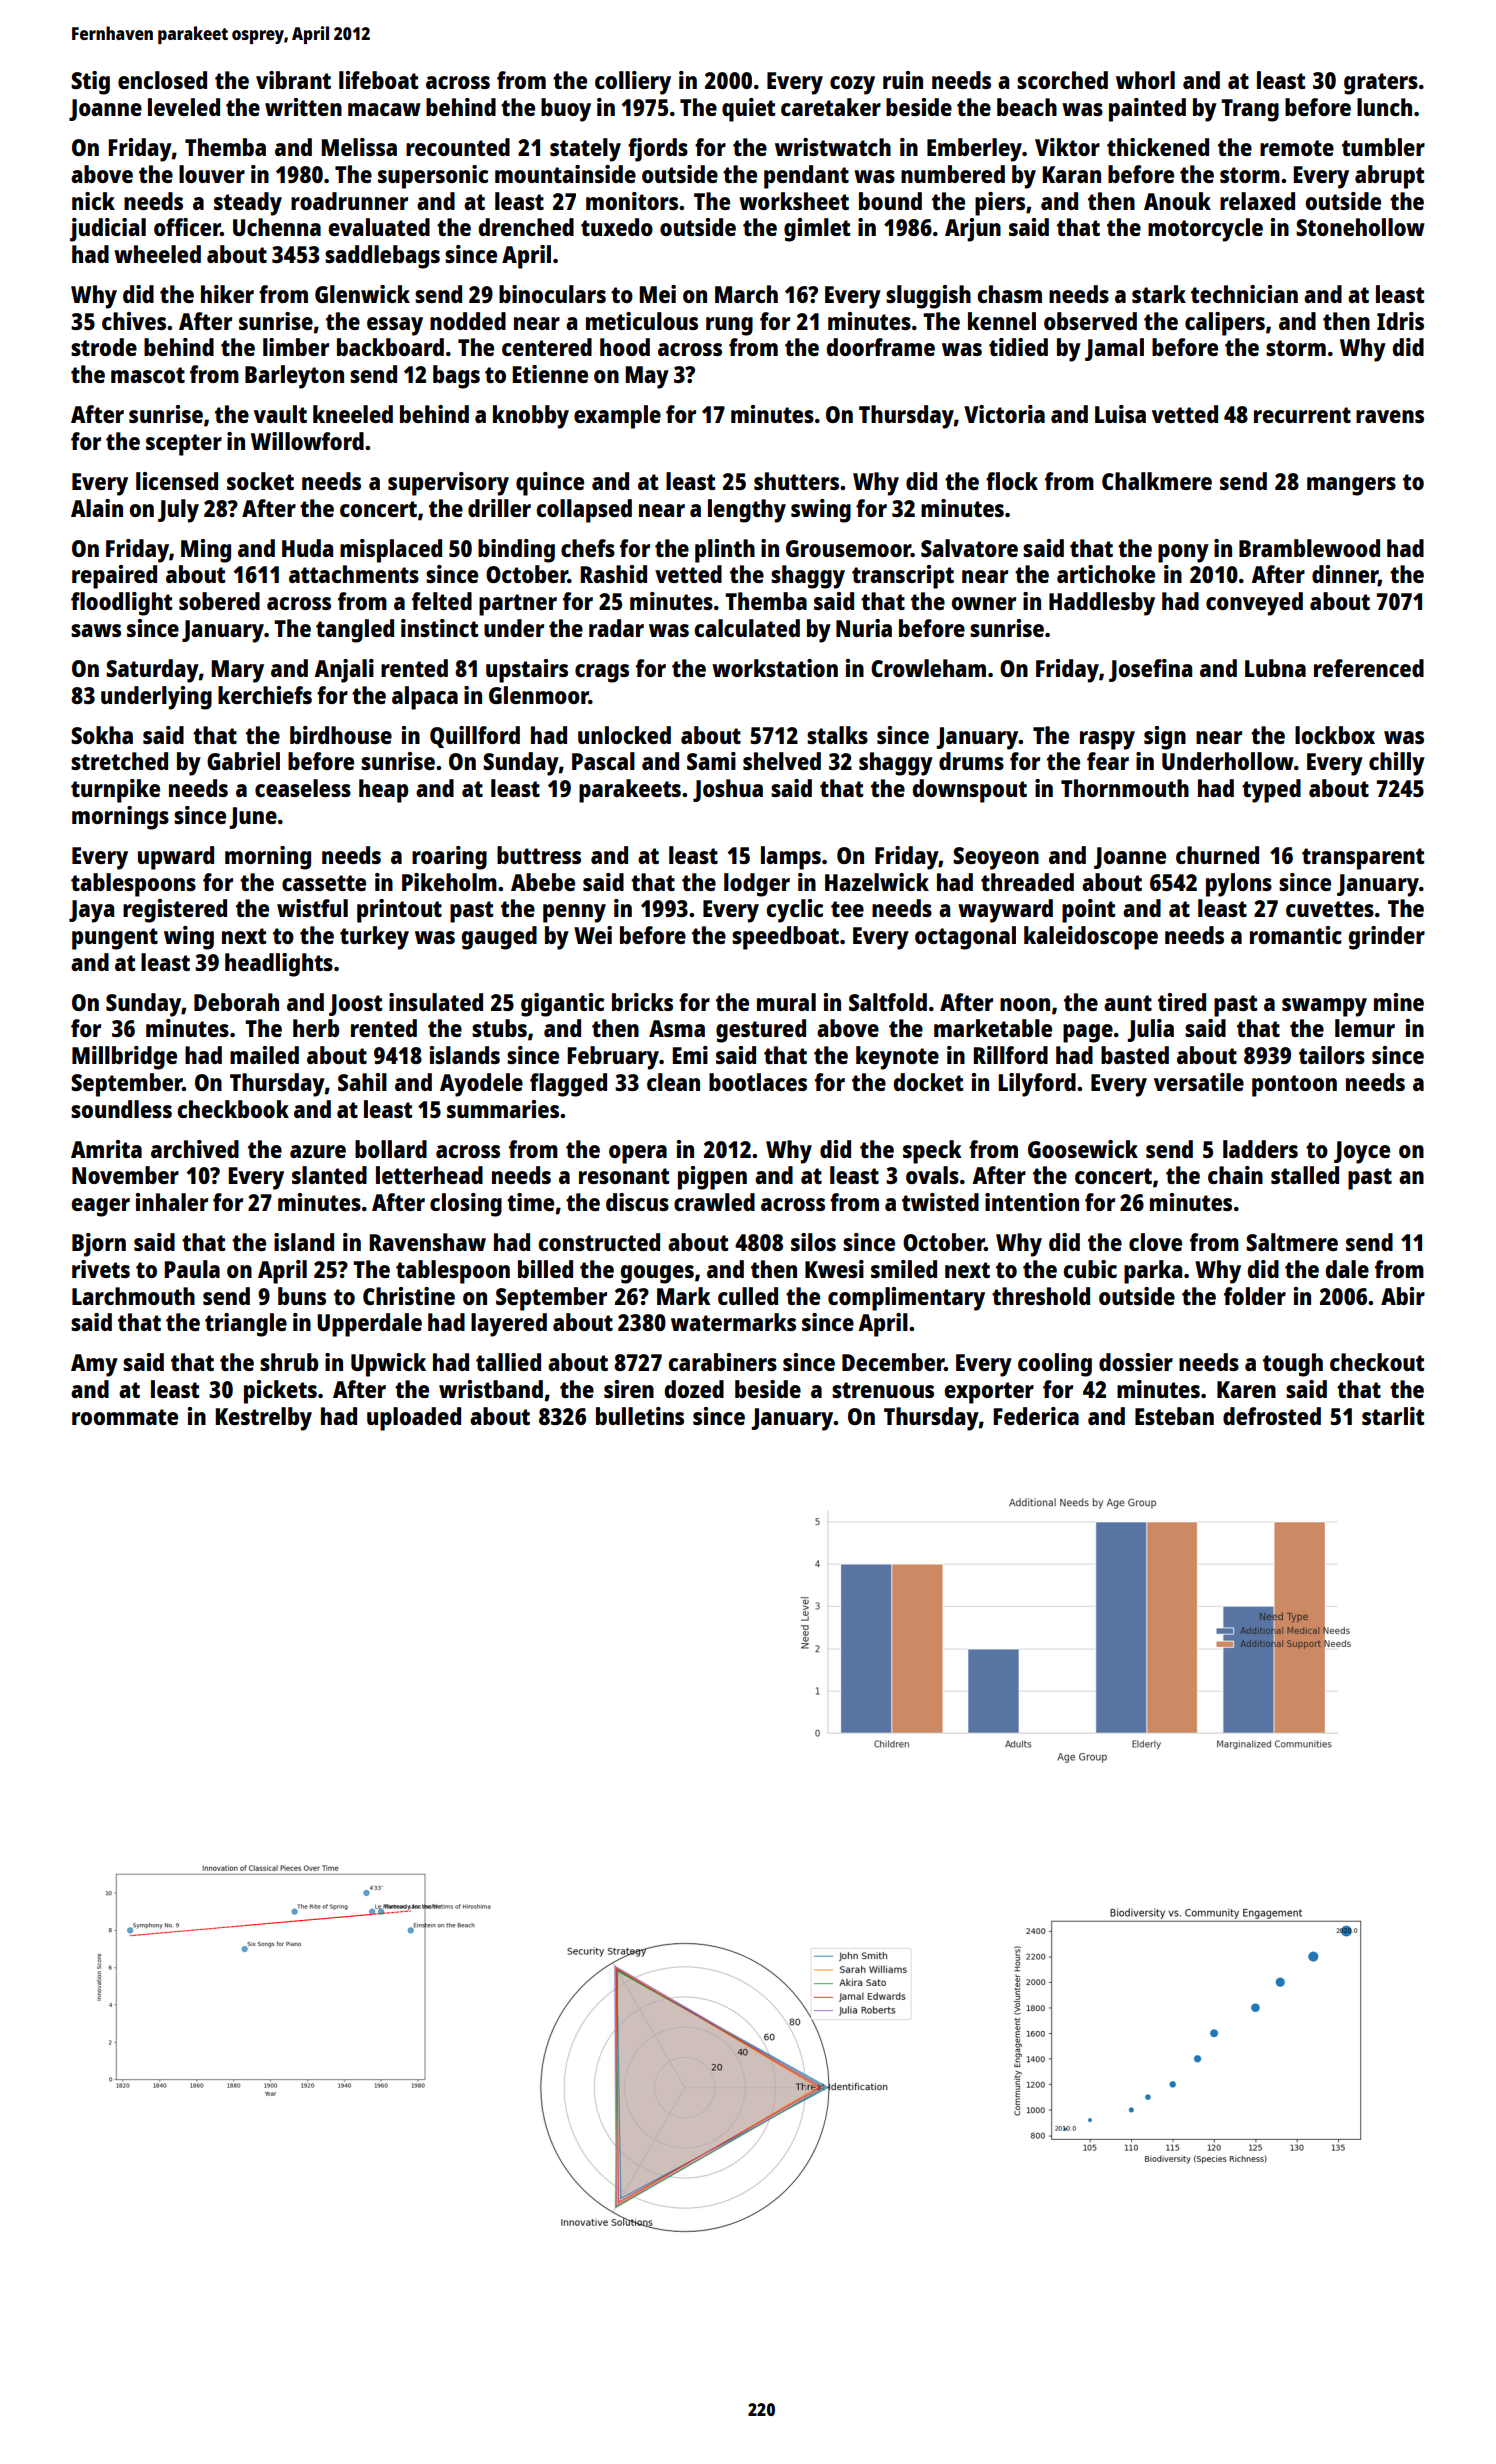  Describe the element at coordinates (903, 577) in the page. I see `transcript` at that location.
